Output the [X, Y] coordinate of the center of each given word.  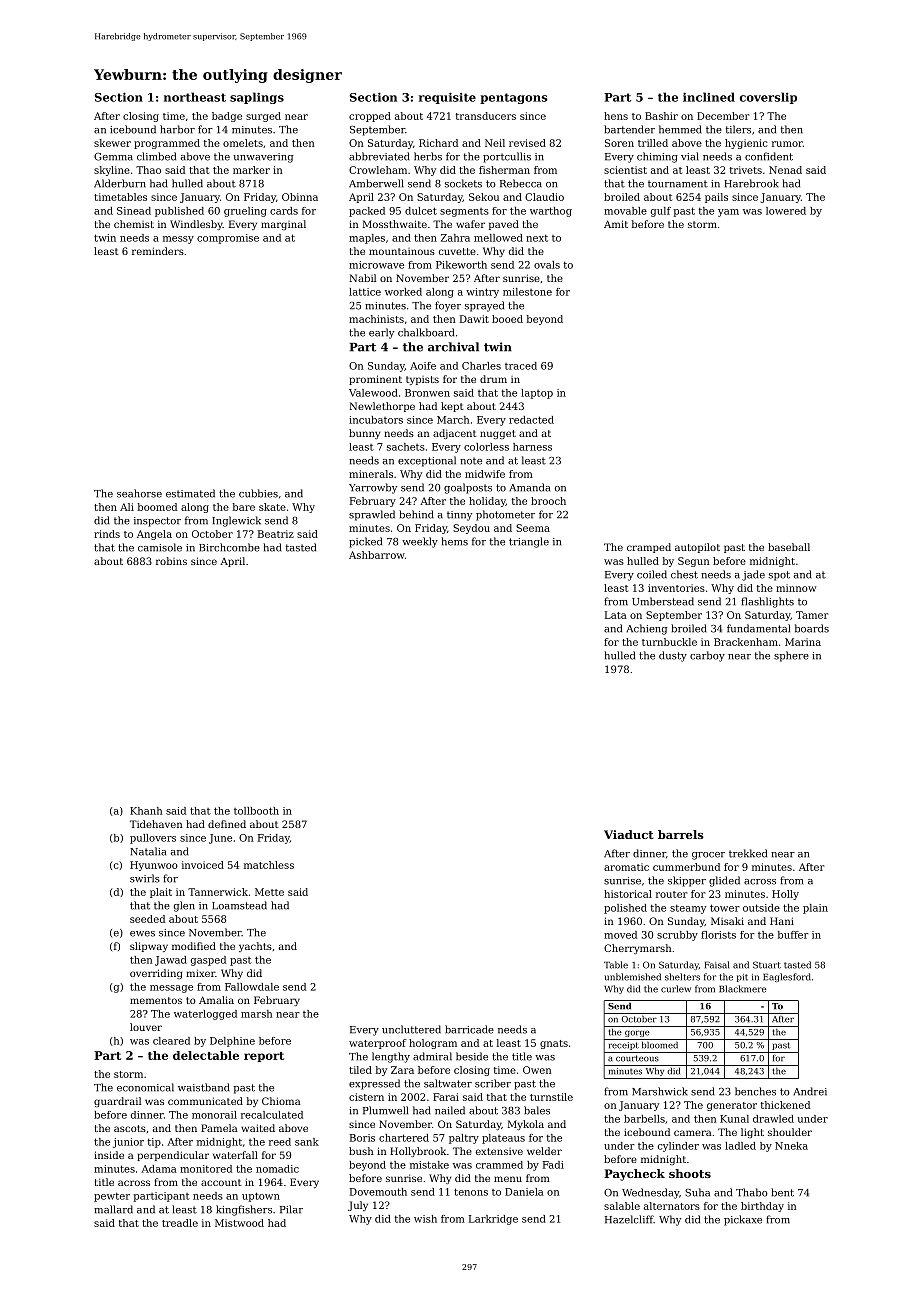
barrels [681, 834]
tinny [459, 516]
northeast [195, 97]
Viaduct [629, 834]
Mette [269, 892]
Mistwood [239, 1223]
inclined [709, 97]
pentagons [514, 98]
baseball [789, 547]
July [358, 1206]
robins [171, 561]
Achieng [646, 629]
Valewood [373, 393]
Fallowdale [252, 987]
